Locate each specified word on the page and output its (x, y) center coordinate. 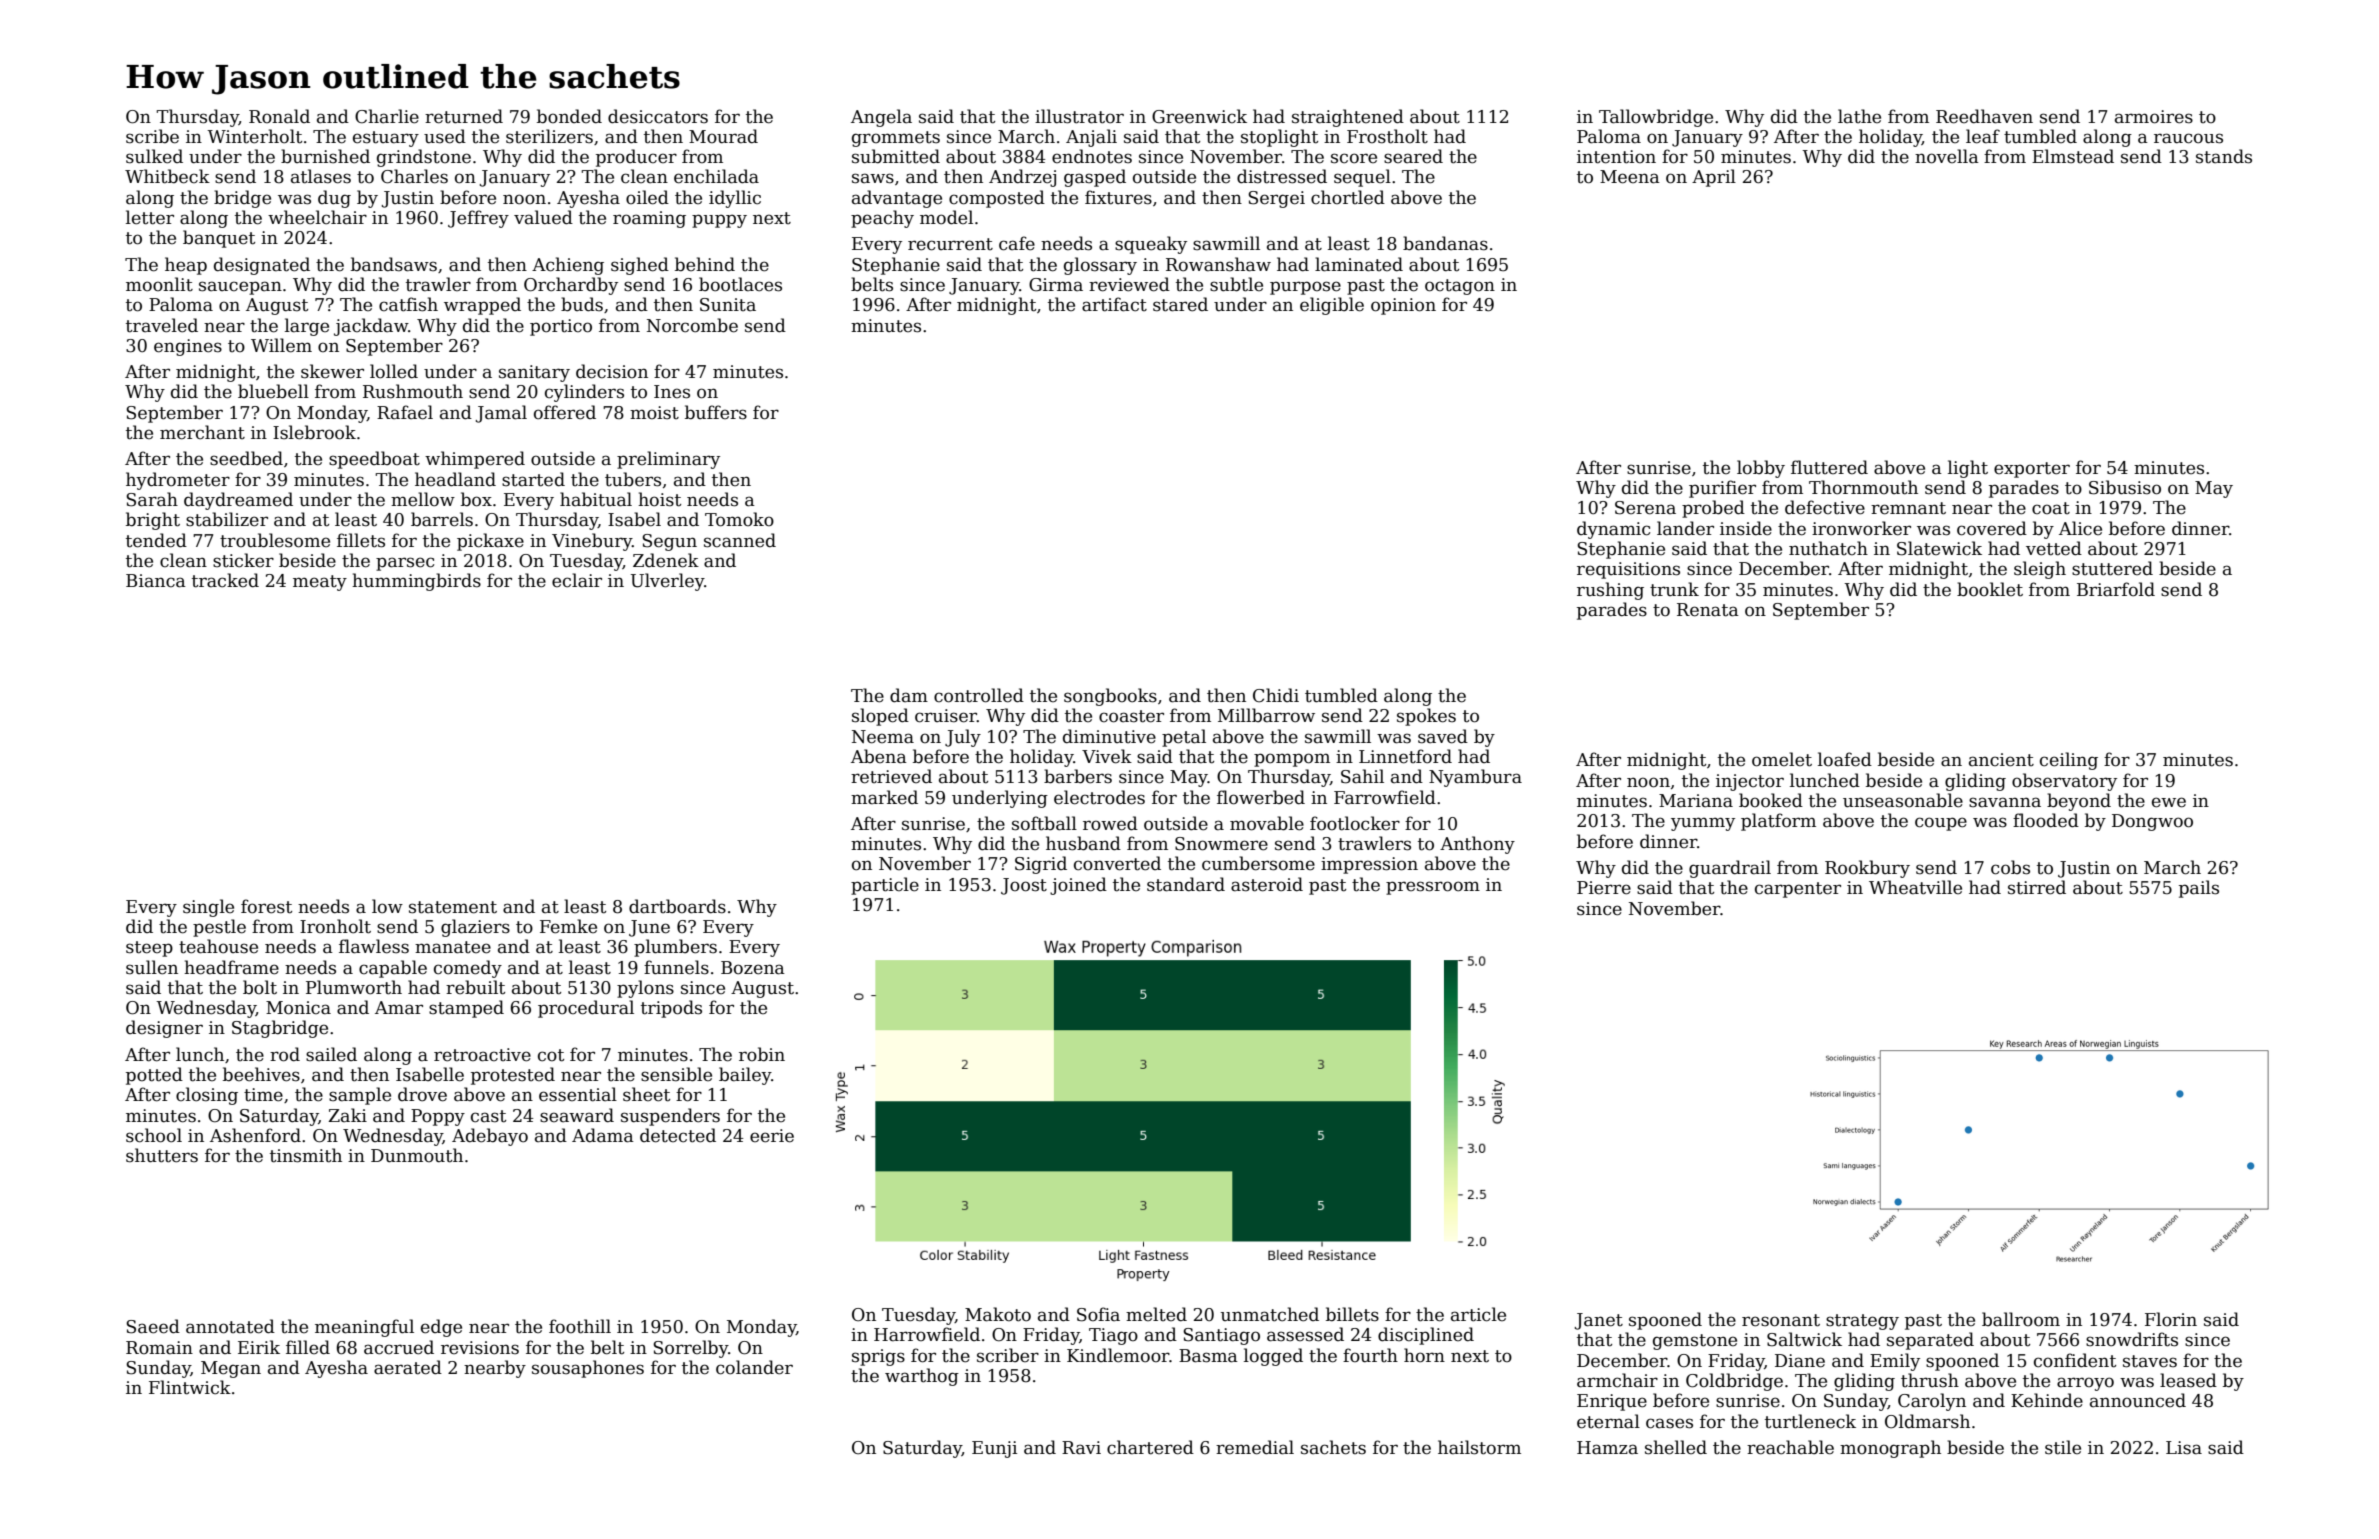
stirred (2037, 887)
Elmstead (2073, 156)
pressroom (1433, 888)
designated (262, 266)
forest (266, 906)
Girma (1056, 285)
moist (654, 413)
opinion (1403, 306)
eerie (772, 1136)
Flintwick (190, 1387)
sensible (676, 1074)
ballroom (2021, 1319)
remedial (1255, 1447)
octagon (1460, 287)
